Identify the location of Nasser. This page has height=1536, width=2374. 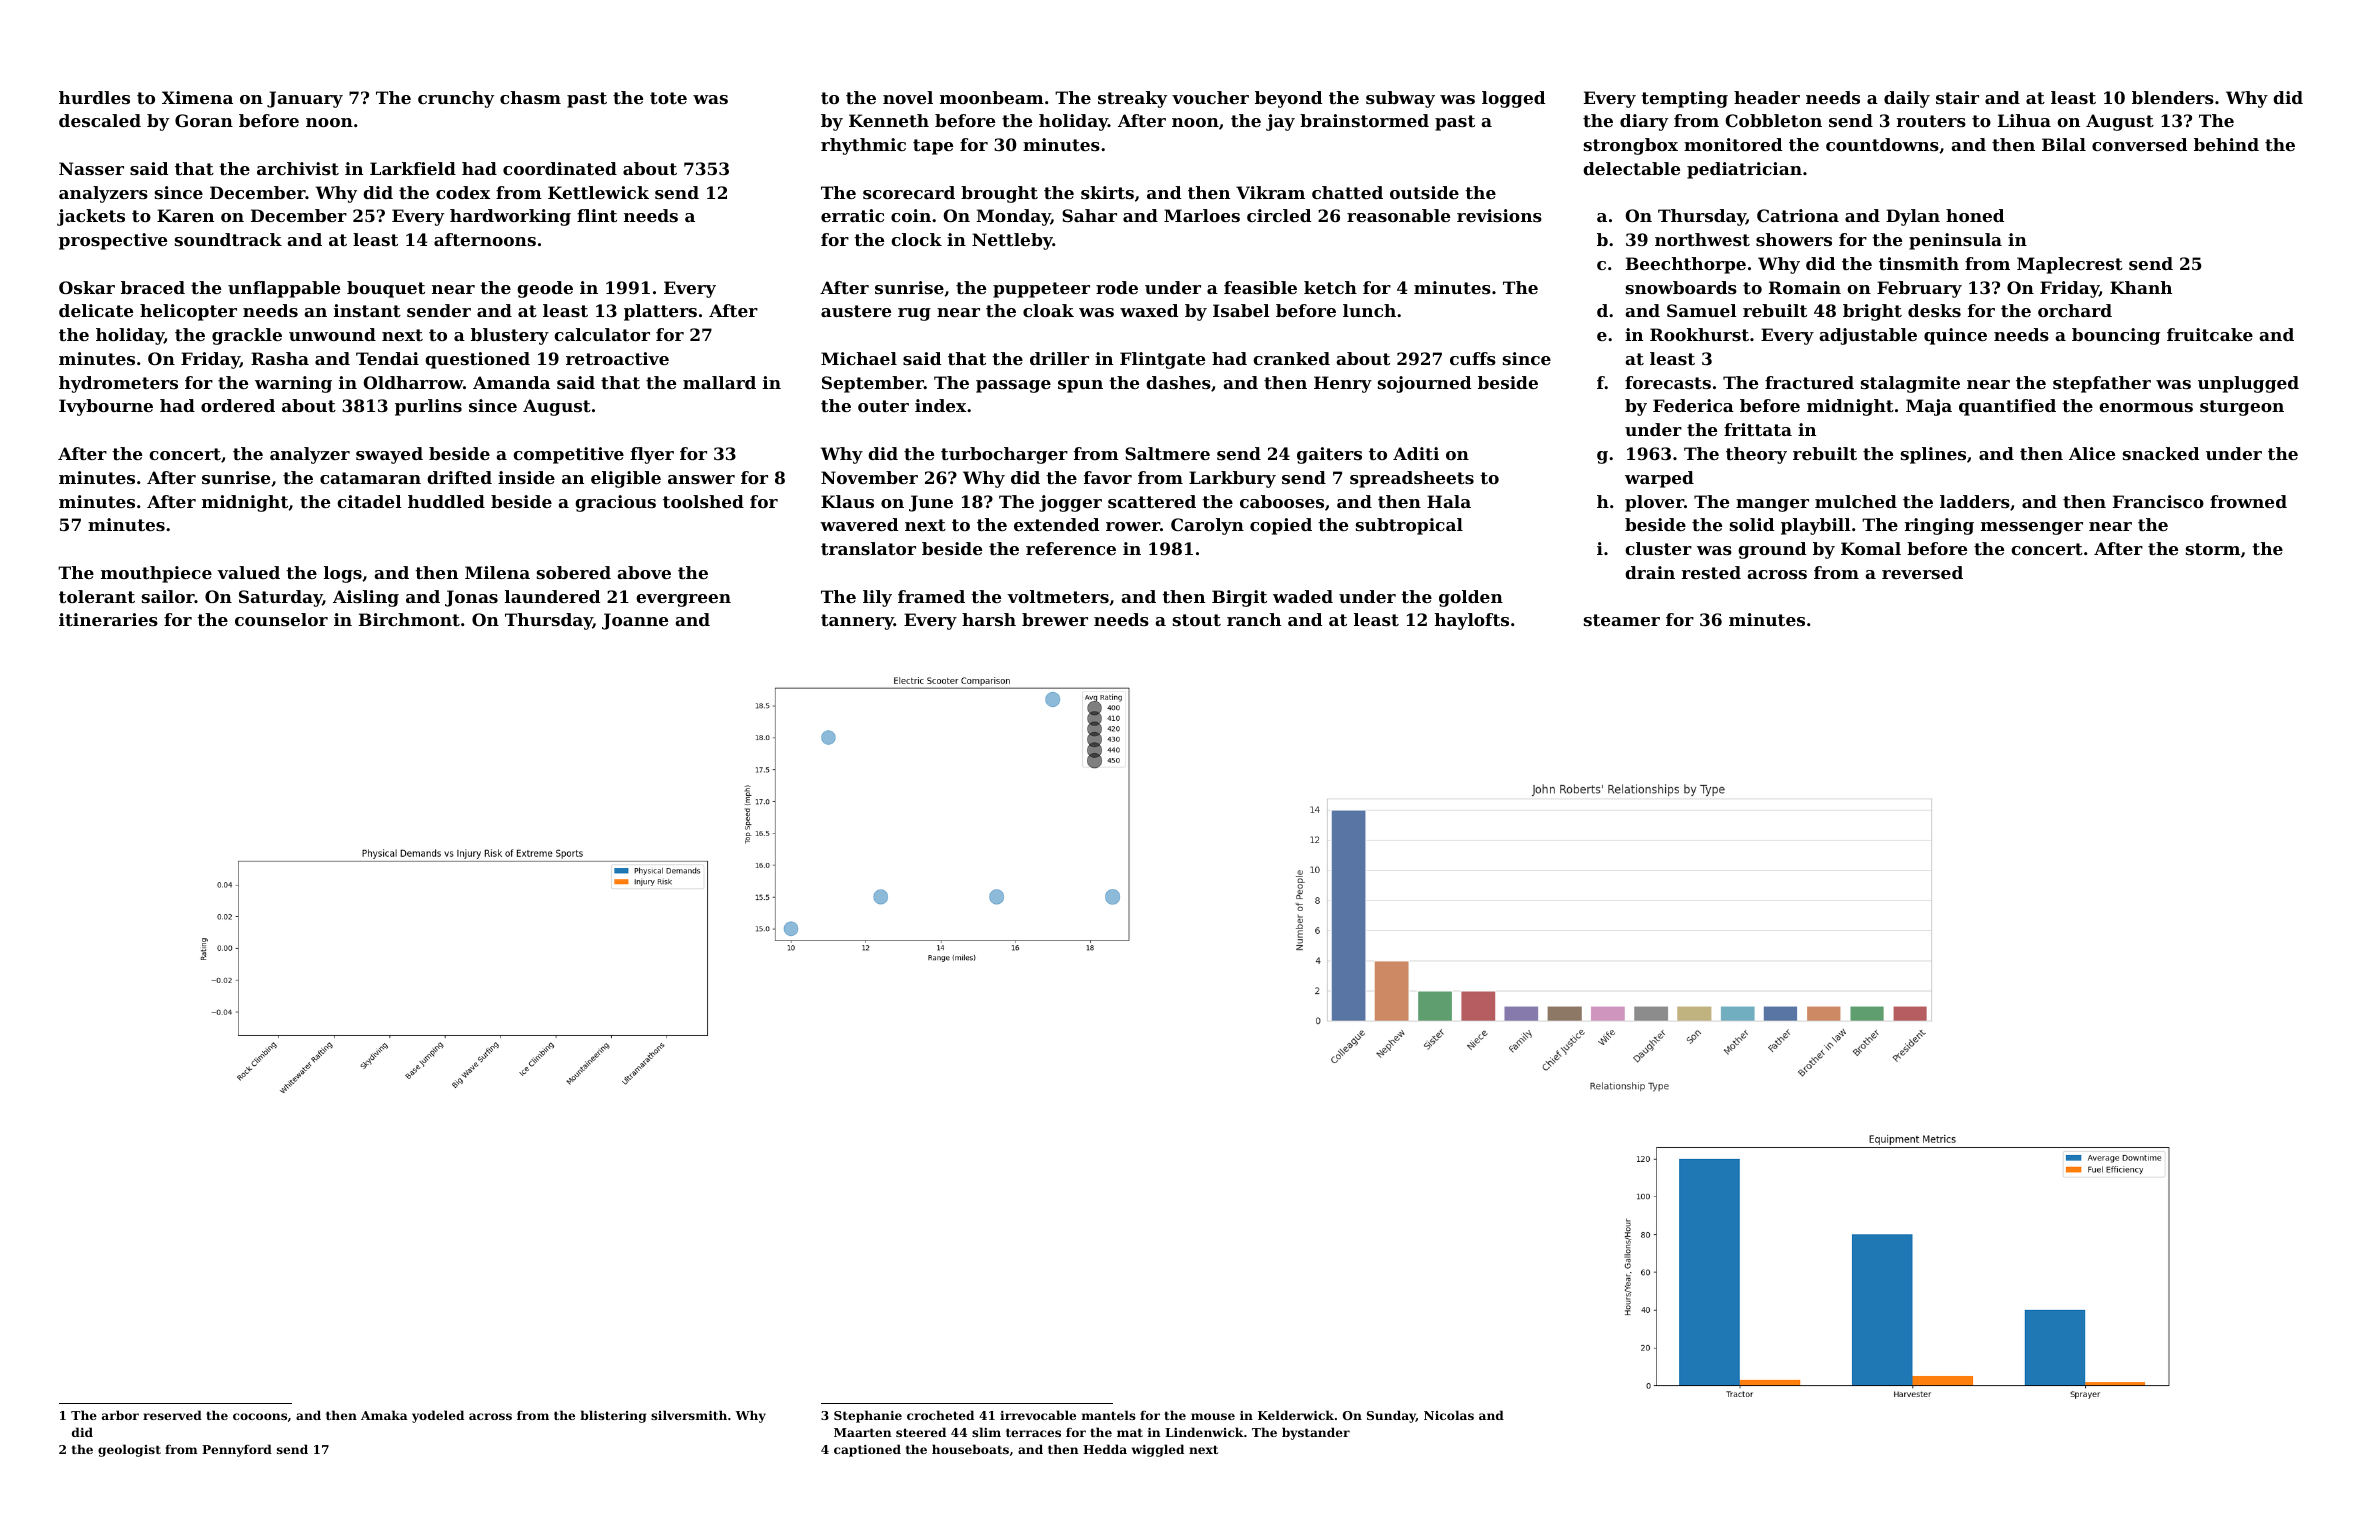
(91, 168).
